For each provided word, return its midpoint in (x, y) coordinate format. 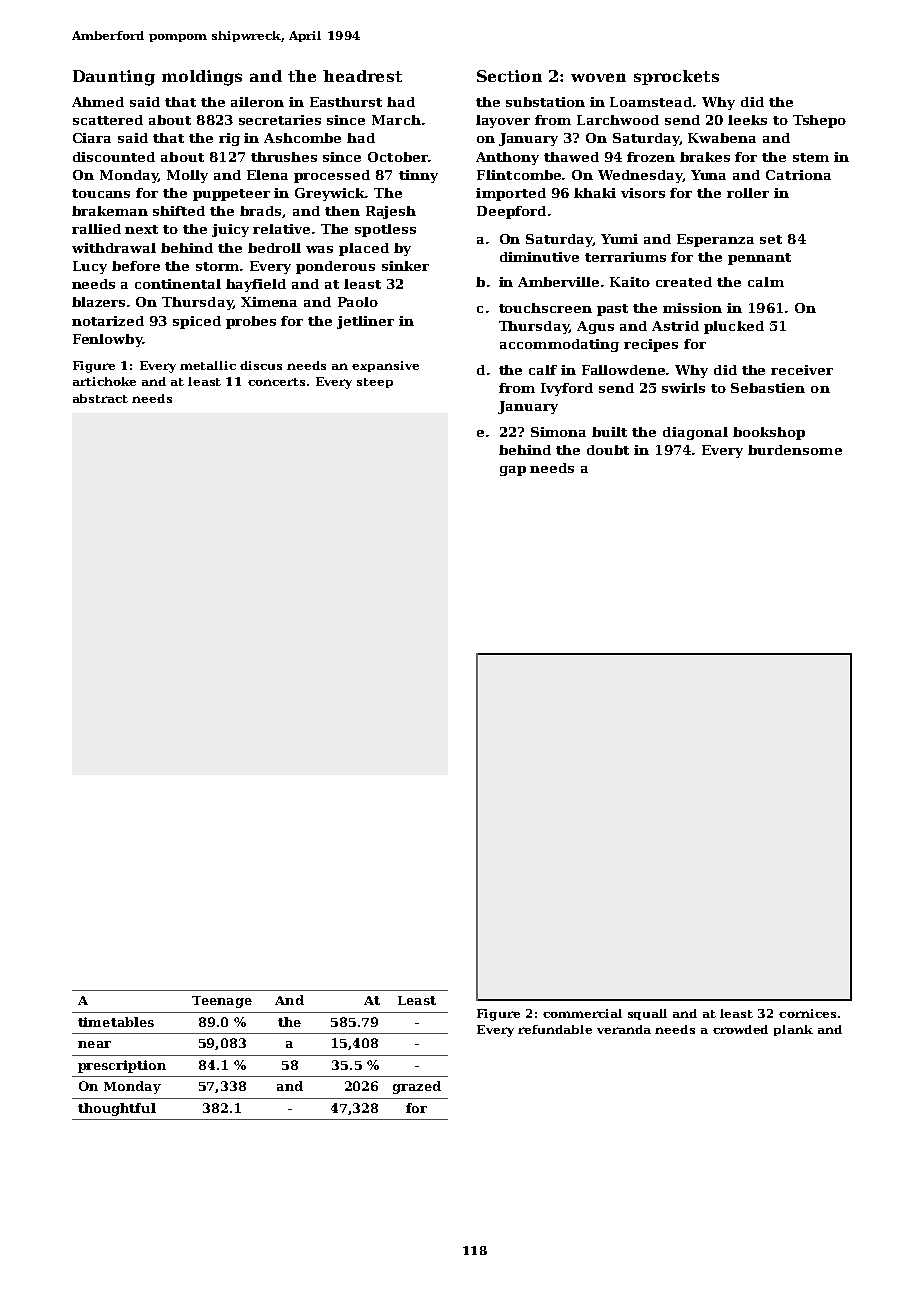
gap (513, 471)
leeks (747, 120)
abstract (100, 398)
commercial (582, 1013)
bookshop (769, 433)
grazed (417, 1087)
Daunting (114, 78)
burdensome (795, 450)
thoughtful (117, 1109)
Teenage (222, 1002)
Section (509, 76)
